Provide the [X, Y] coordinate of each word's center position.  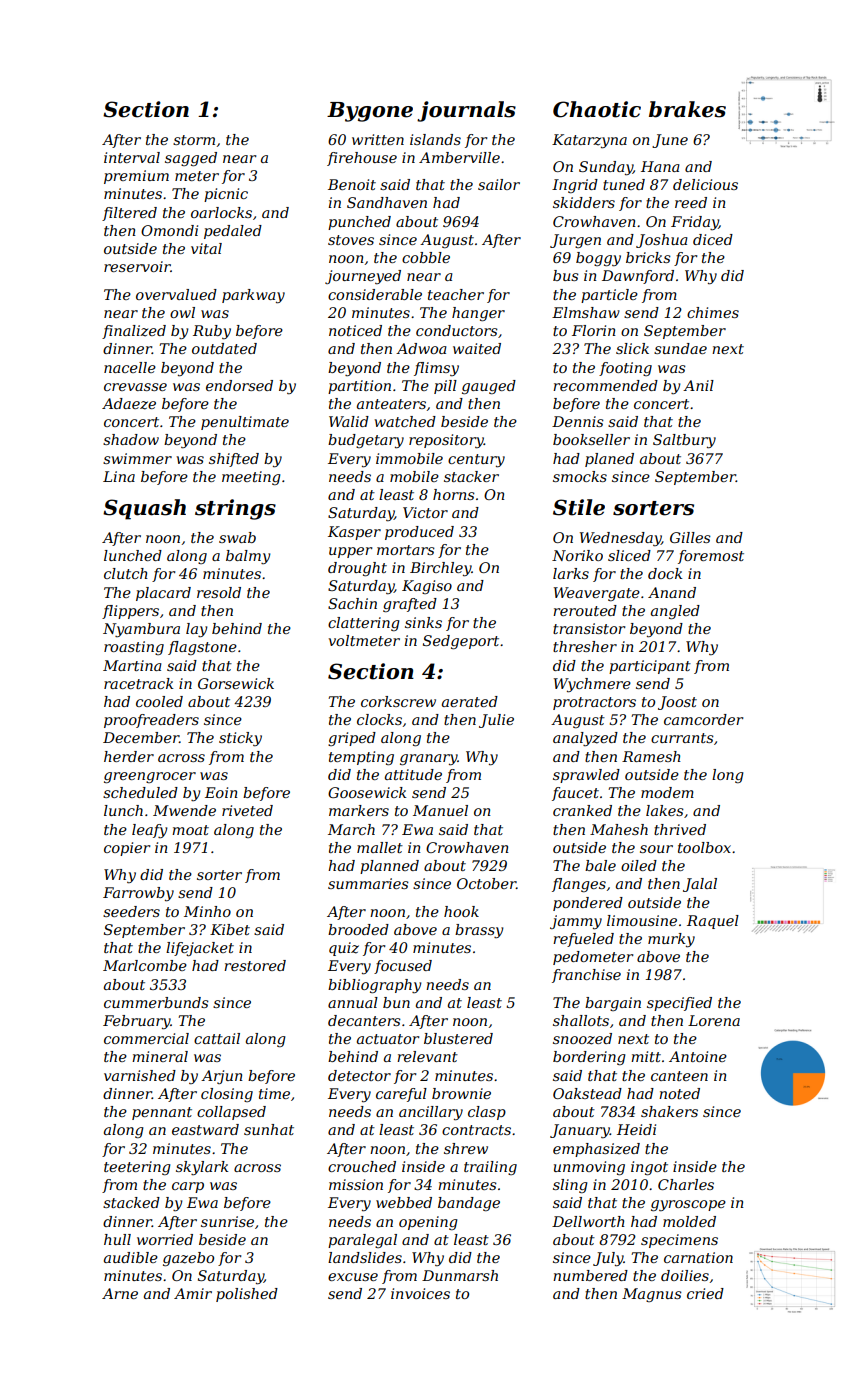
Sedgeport [461, 642]
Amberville [459, 157]
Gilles [690, 537]
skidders [584, 202]
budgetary [366, 441]
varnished [140, 1075]
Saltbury [684, 441]
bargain [613, 1004]
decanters [364, 1020]
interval [132, 157]
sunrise [227, 1221]
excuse [353, 1277]
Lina [119, 476]
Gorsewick [236, 683]
